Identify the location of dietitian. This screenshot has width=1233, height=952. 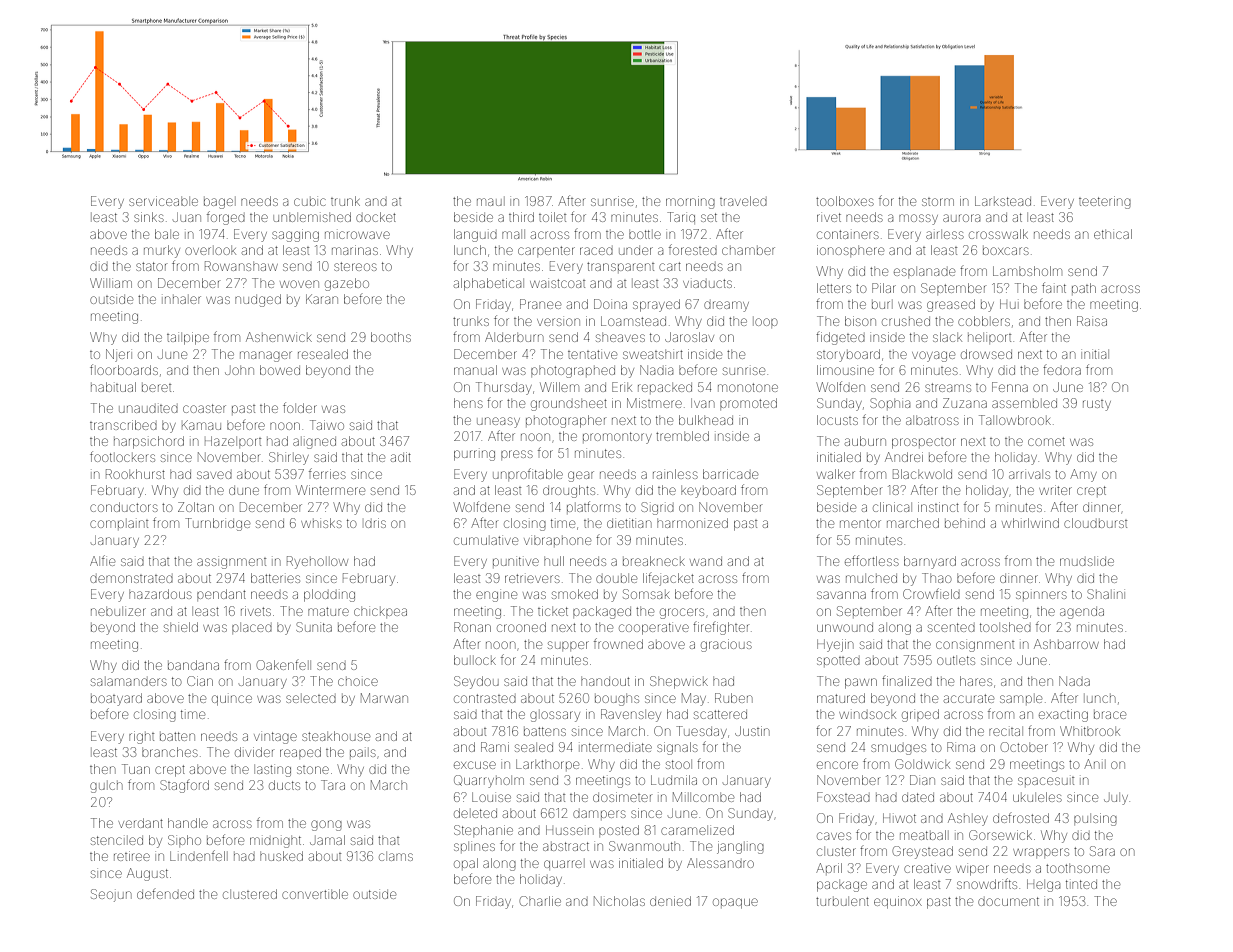
(629, 523).
